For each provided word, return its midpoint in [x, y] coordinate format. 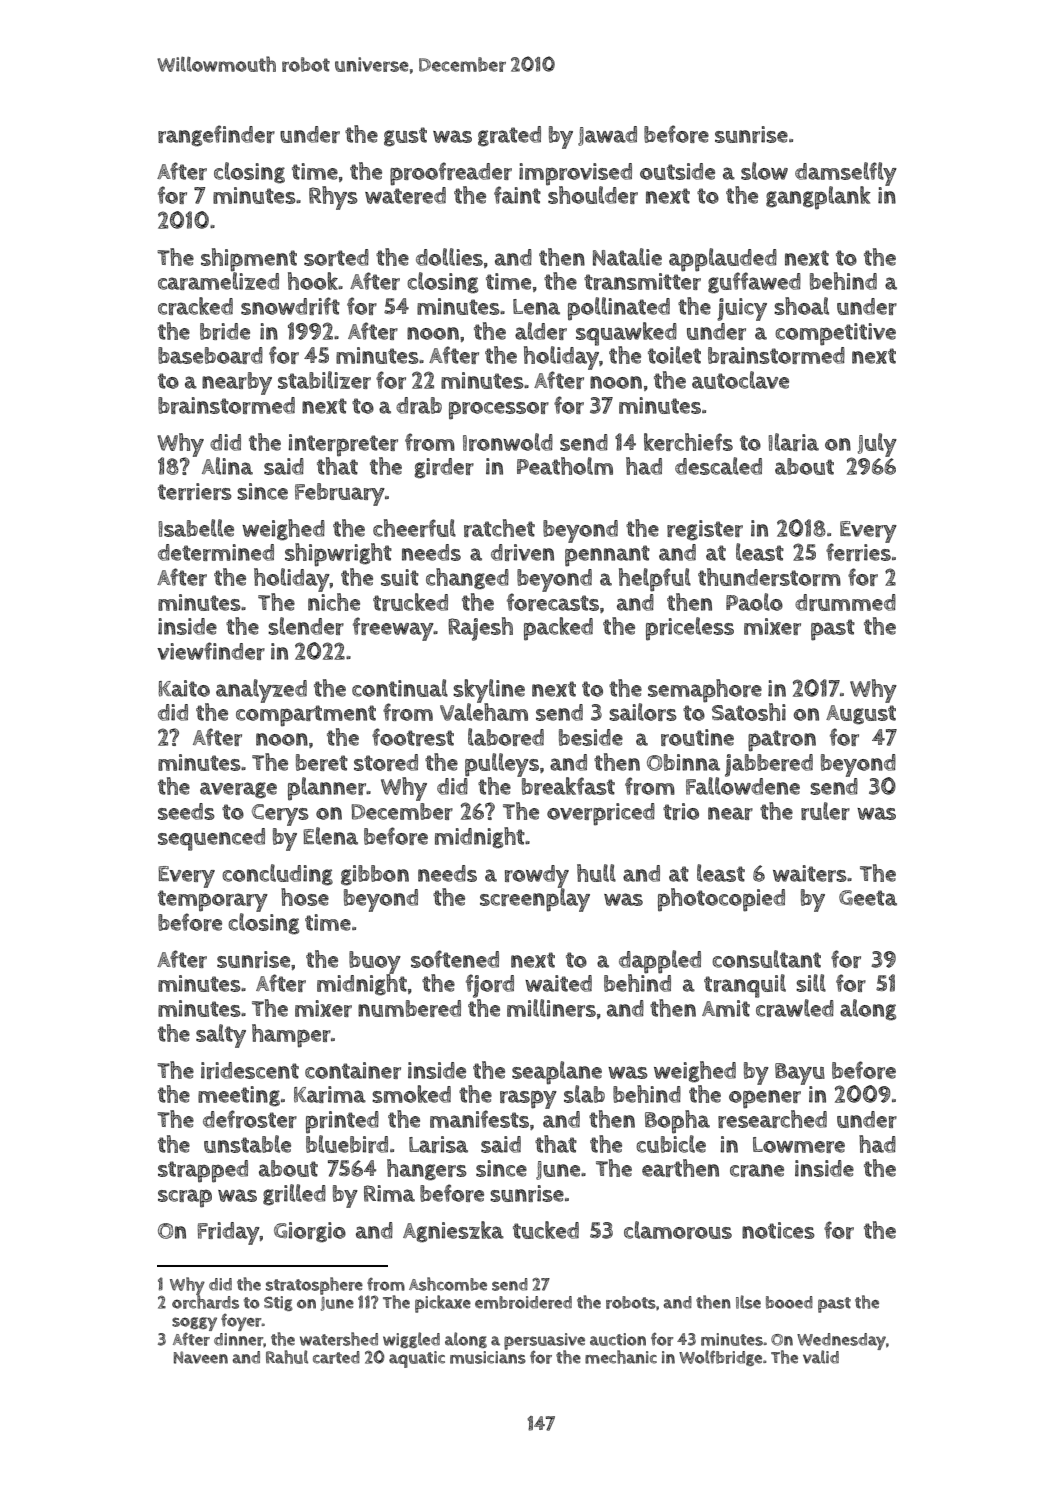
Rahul [287, 1357]
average [238, 790]
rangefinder [216, 136]
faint [517, 195]
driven [522, 552]
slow [764, 171]
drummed [845, 602]
